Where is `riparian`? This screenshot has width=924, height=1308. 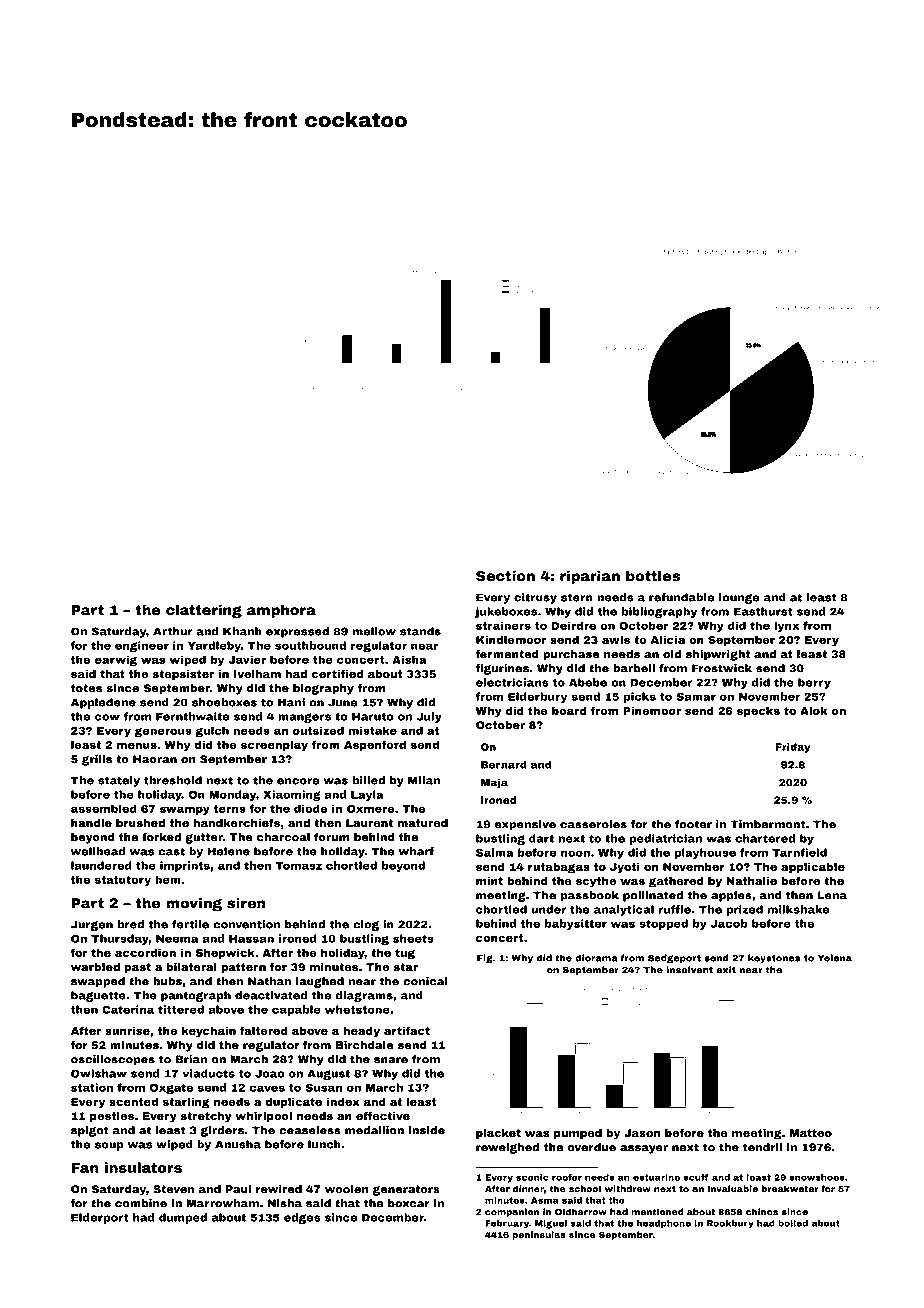 riparian is located at coordinates (590, 577).
